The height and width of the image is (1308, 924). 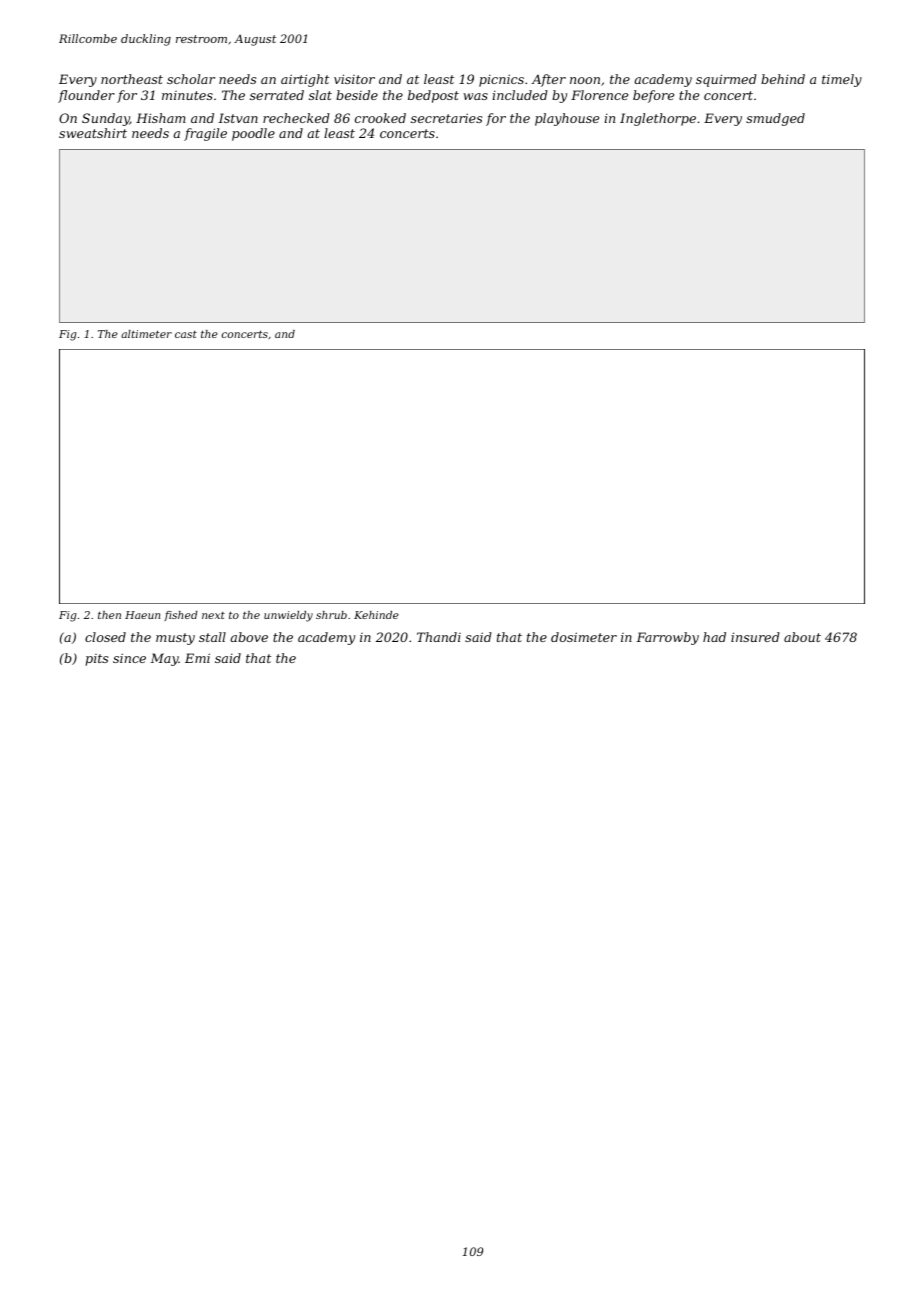 I want to click on After, so click(x=548, y=80).
